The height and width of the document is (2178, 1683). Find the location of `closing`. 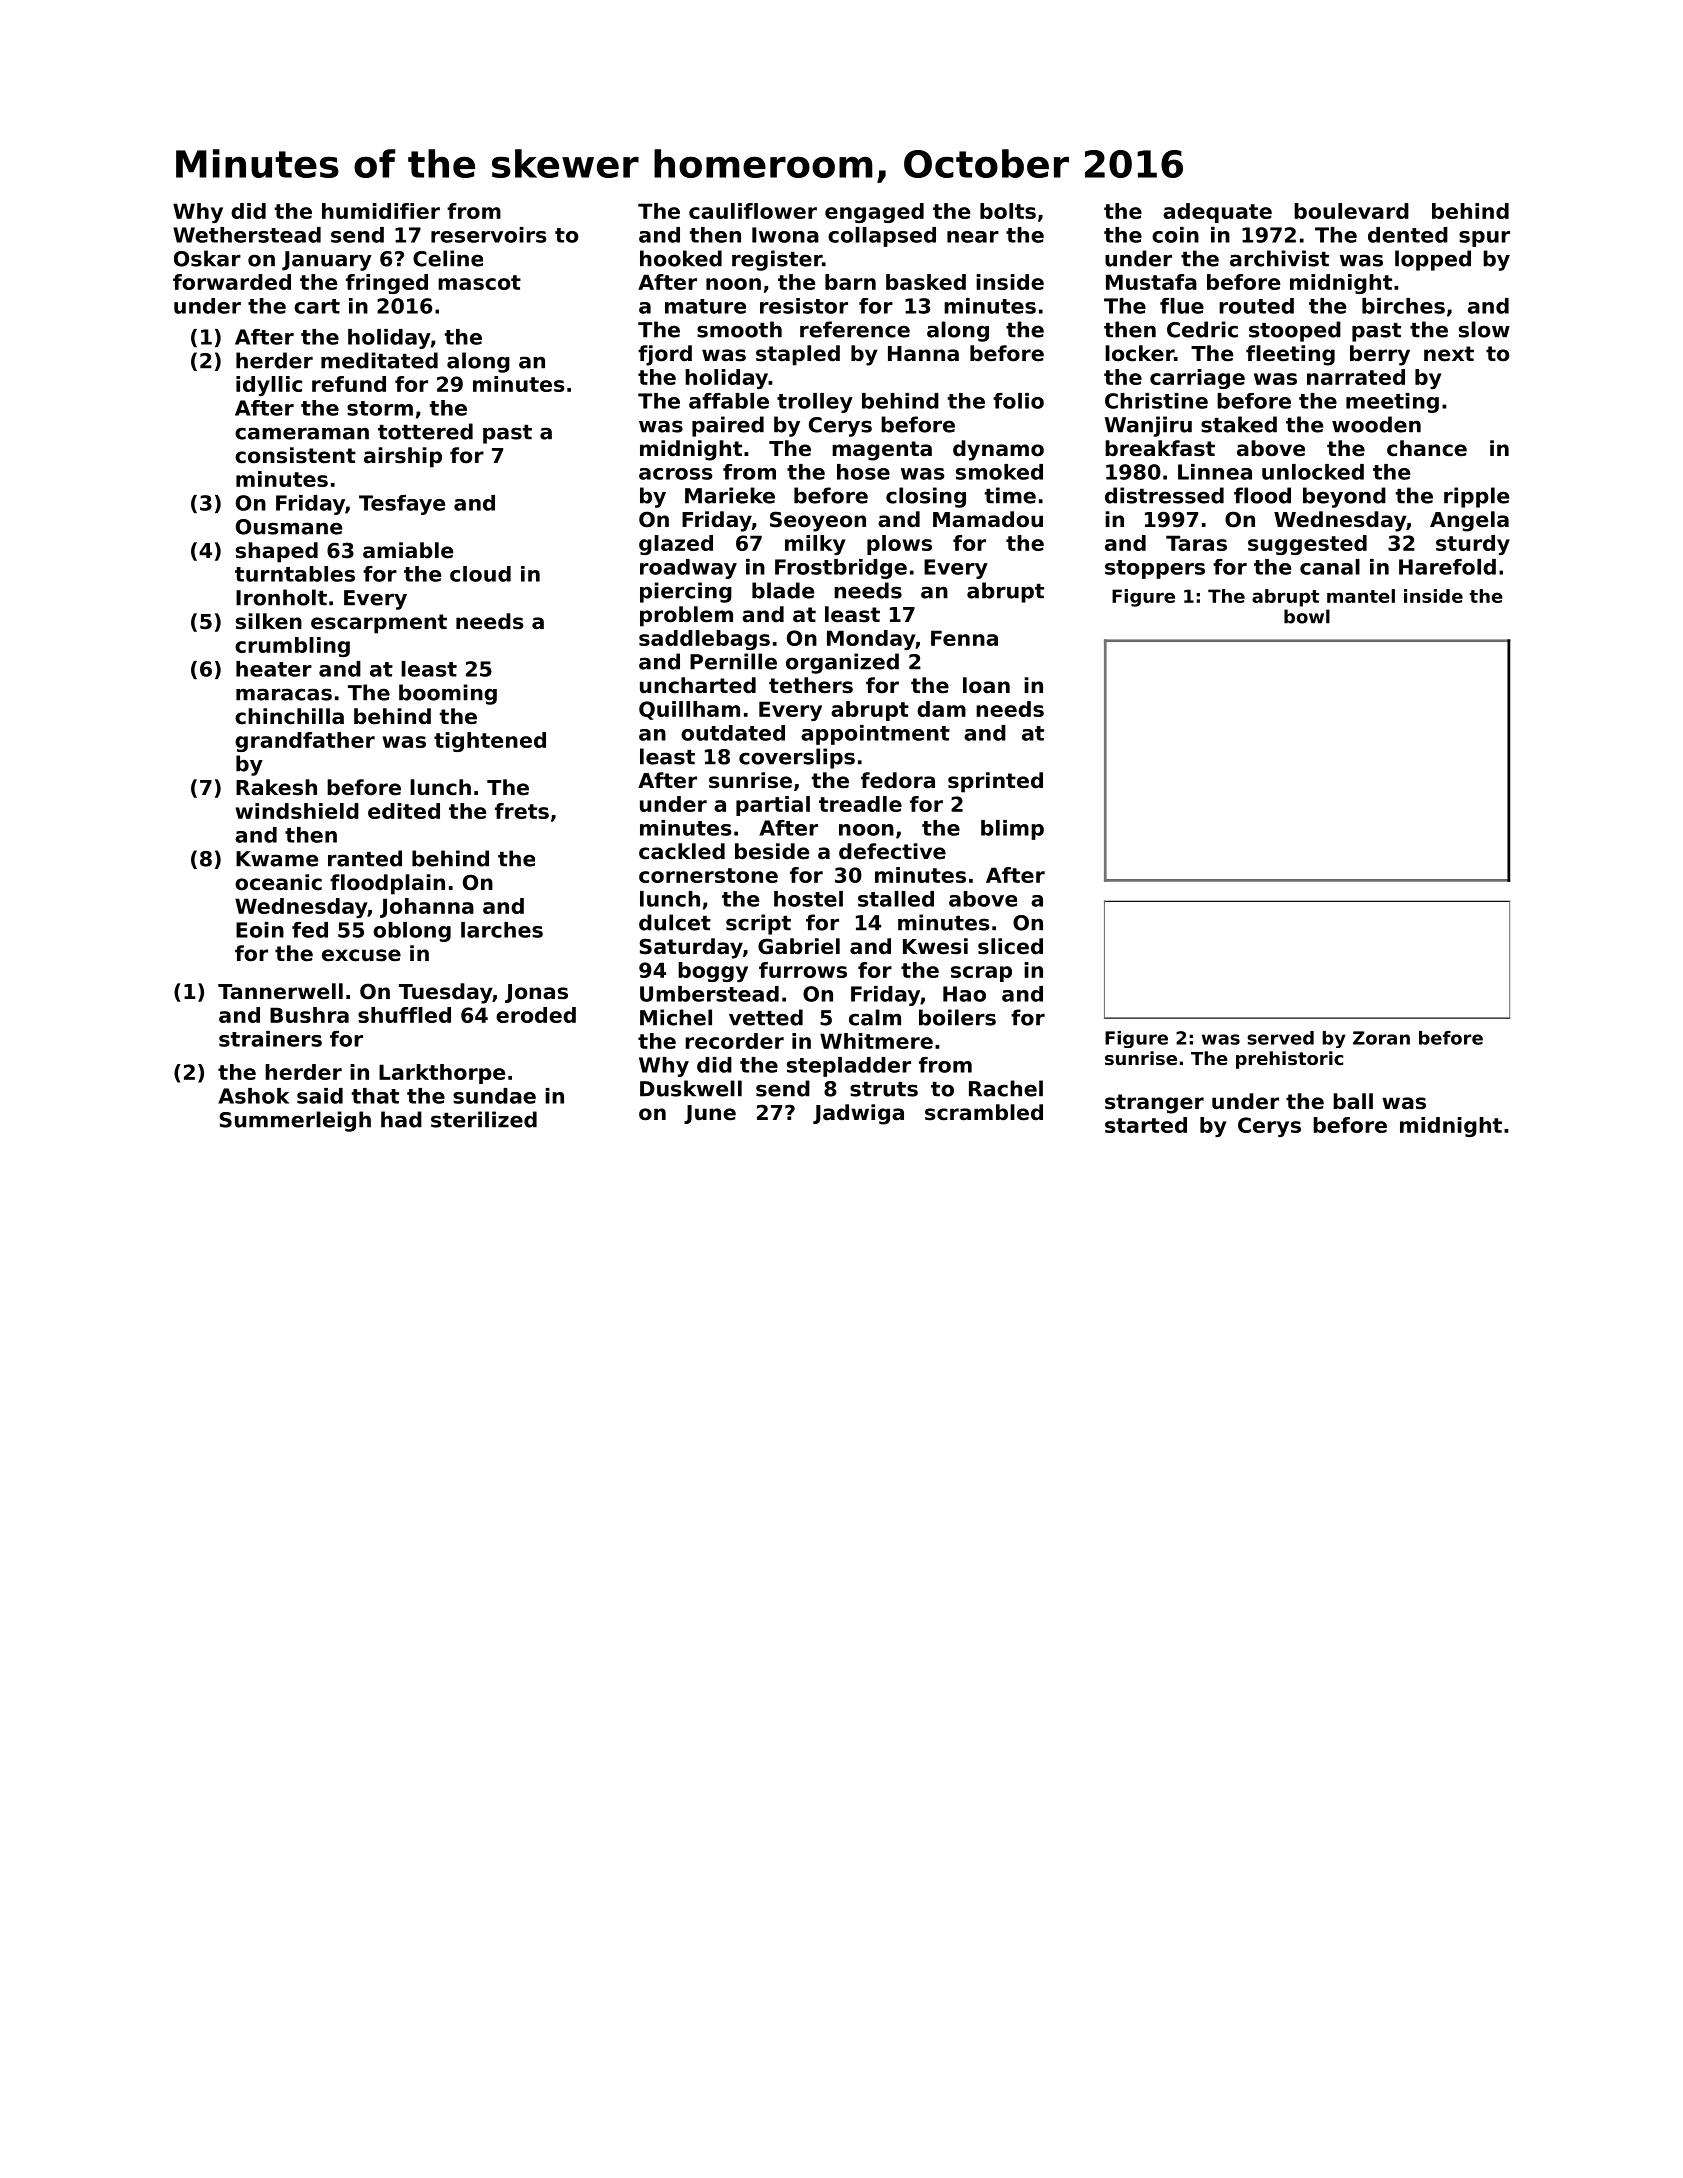

closing is located at coordinates (926, 497).
